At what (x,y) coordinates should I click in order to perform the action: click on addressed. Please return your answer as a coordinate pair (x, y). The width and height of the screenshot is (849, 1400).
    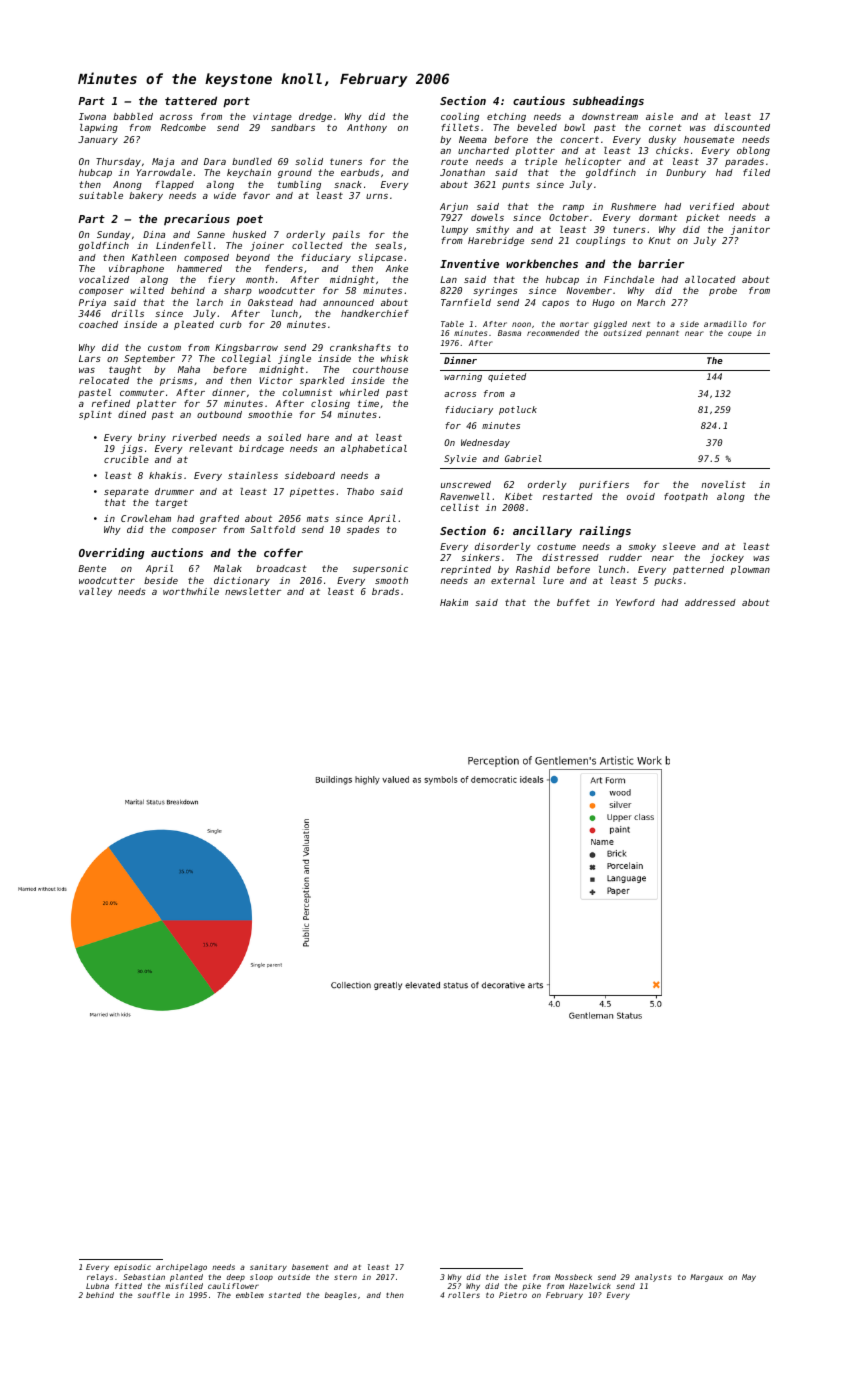
    Looking at the image, I should click on (710, 602).
